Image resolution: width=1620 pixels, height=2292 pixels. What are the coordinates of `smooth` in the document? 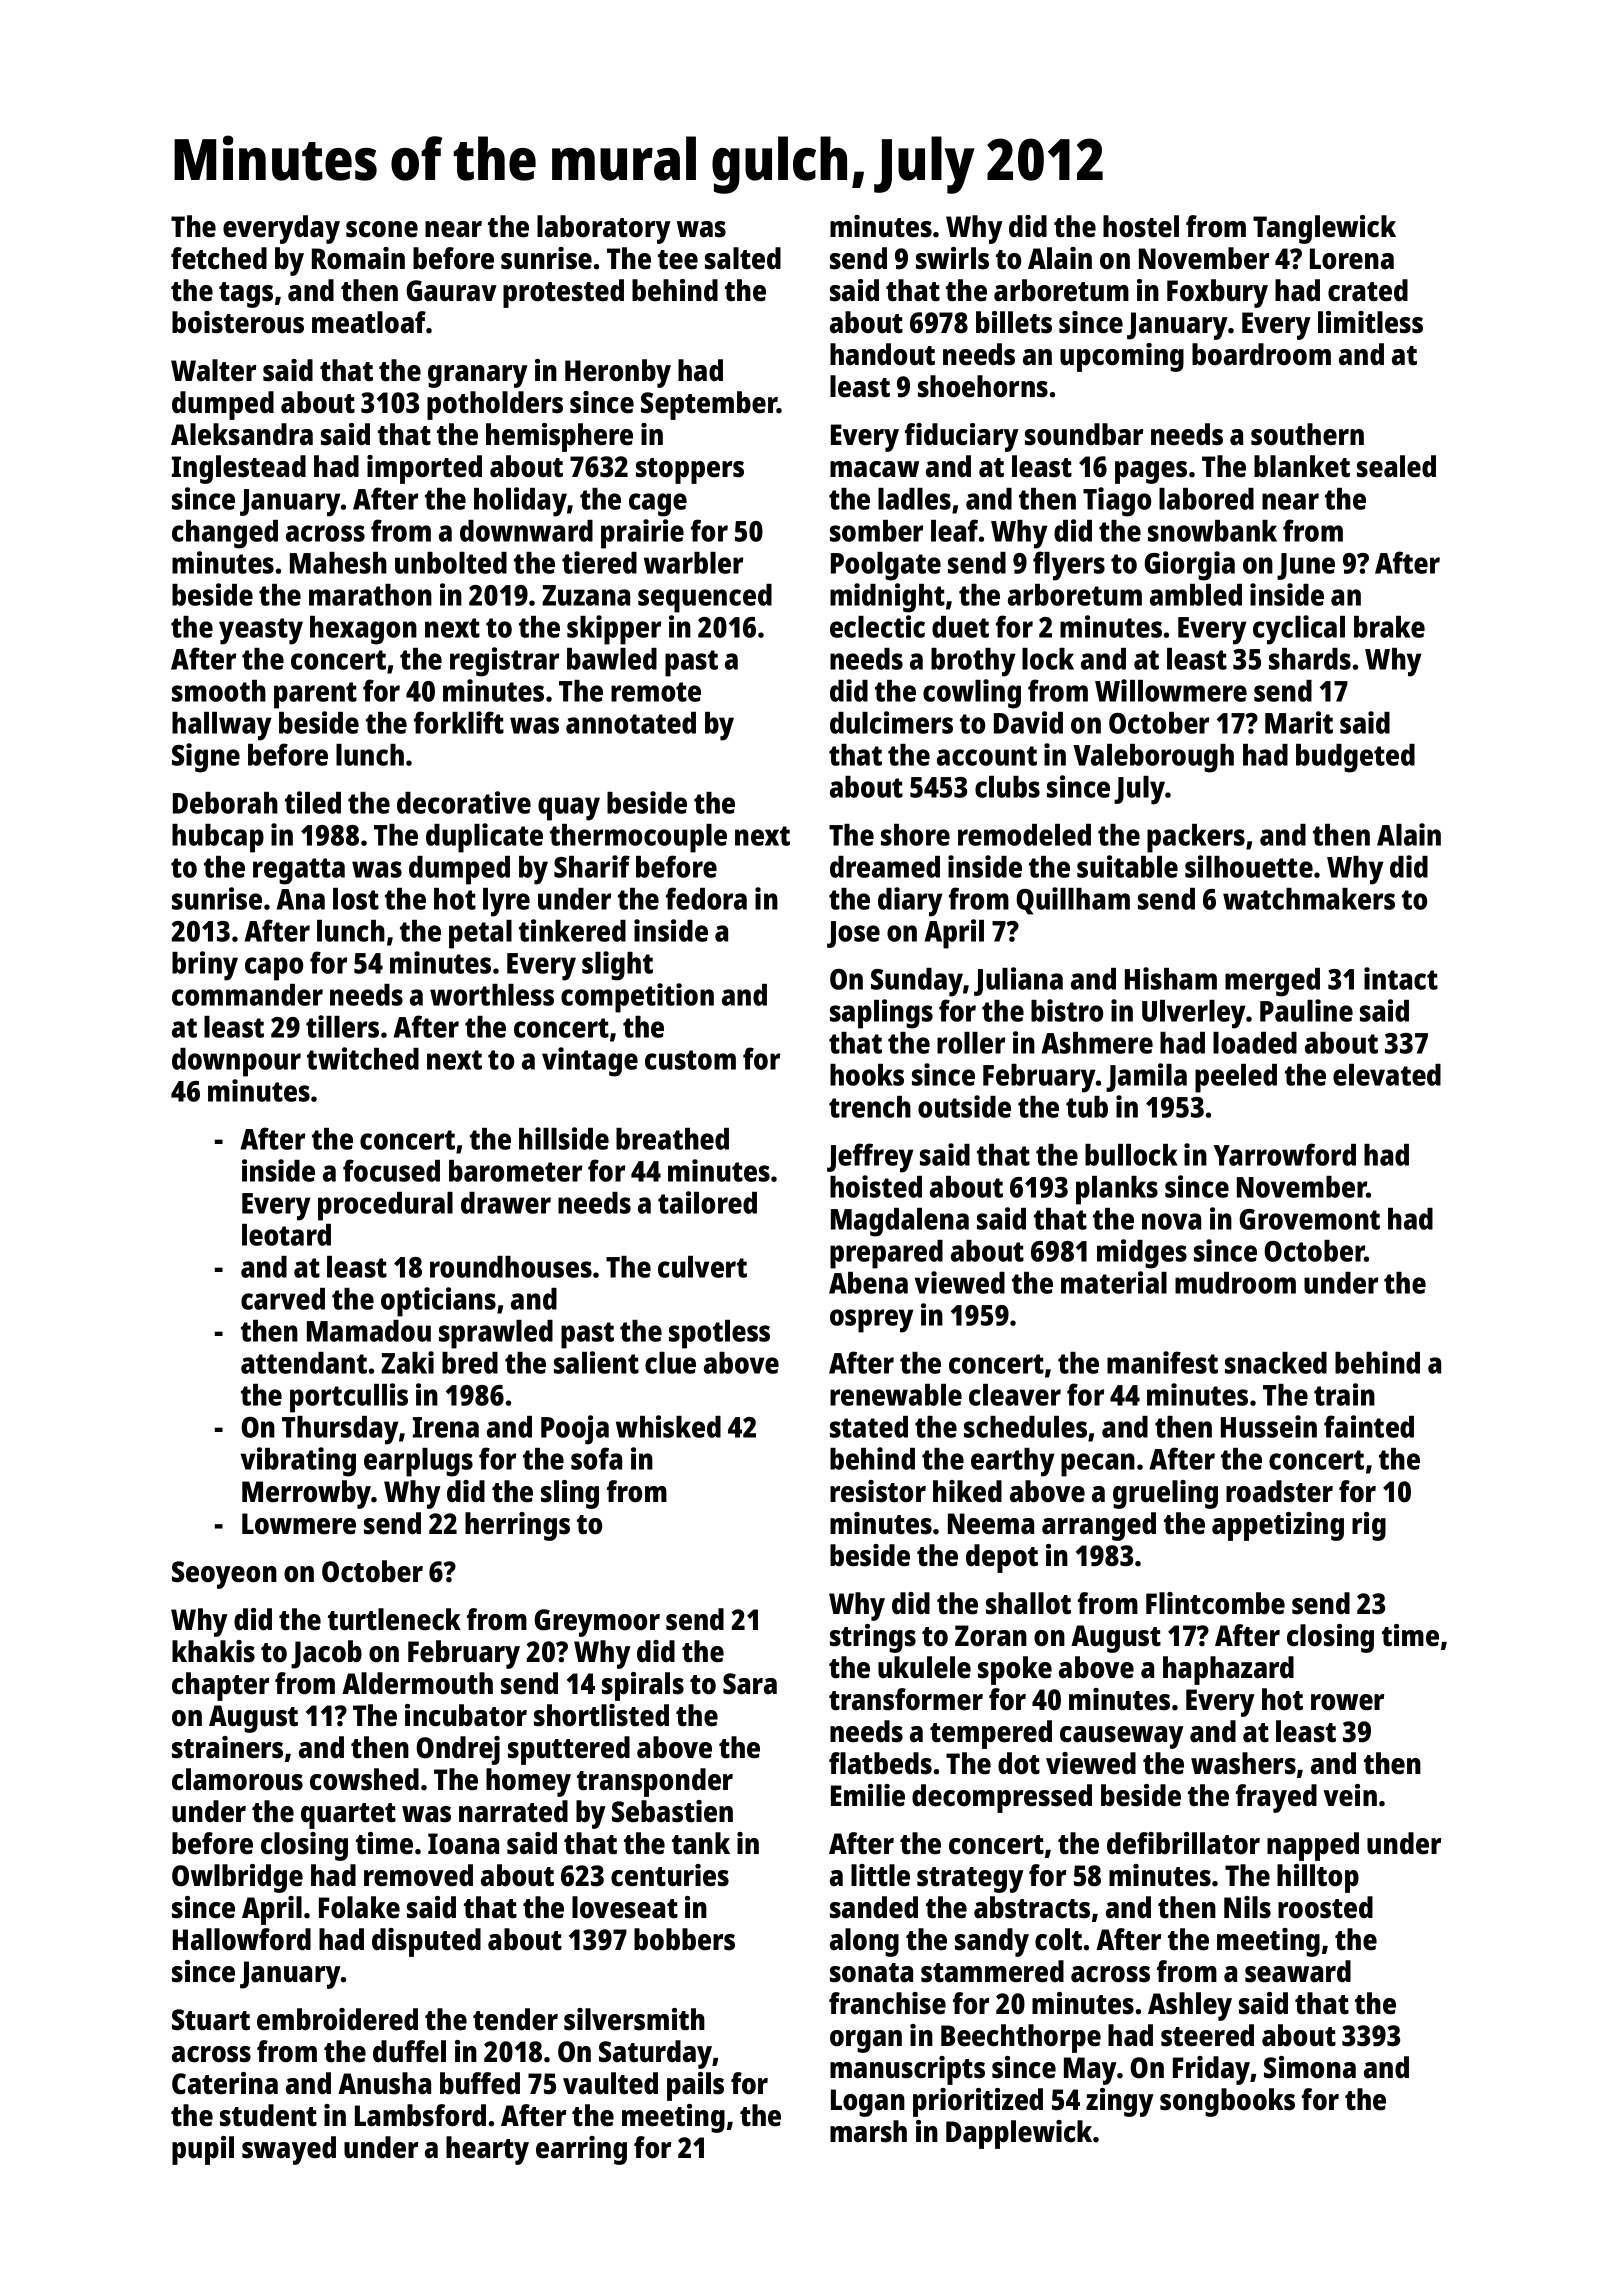 It's located at (219, 691).
